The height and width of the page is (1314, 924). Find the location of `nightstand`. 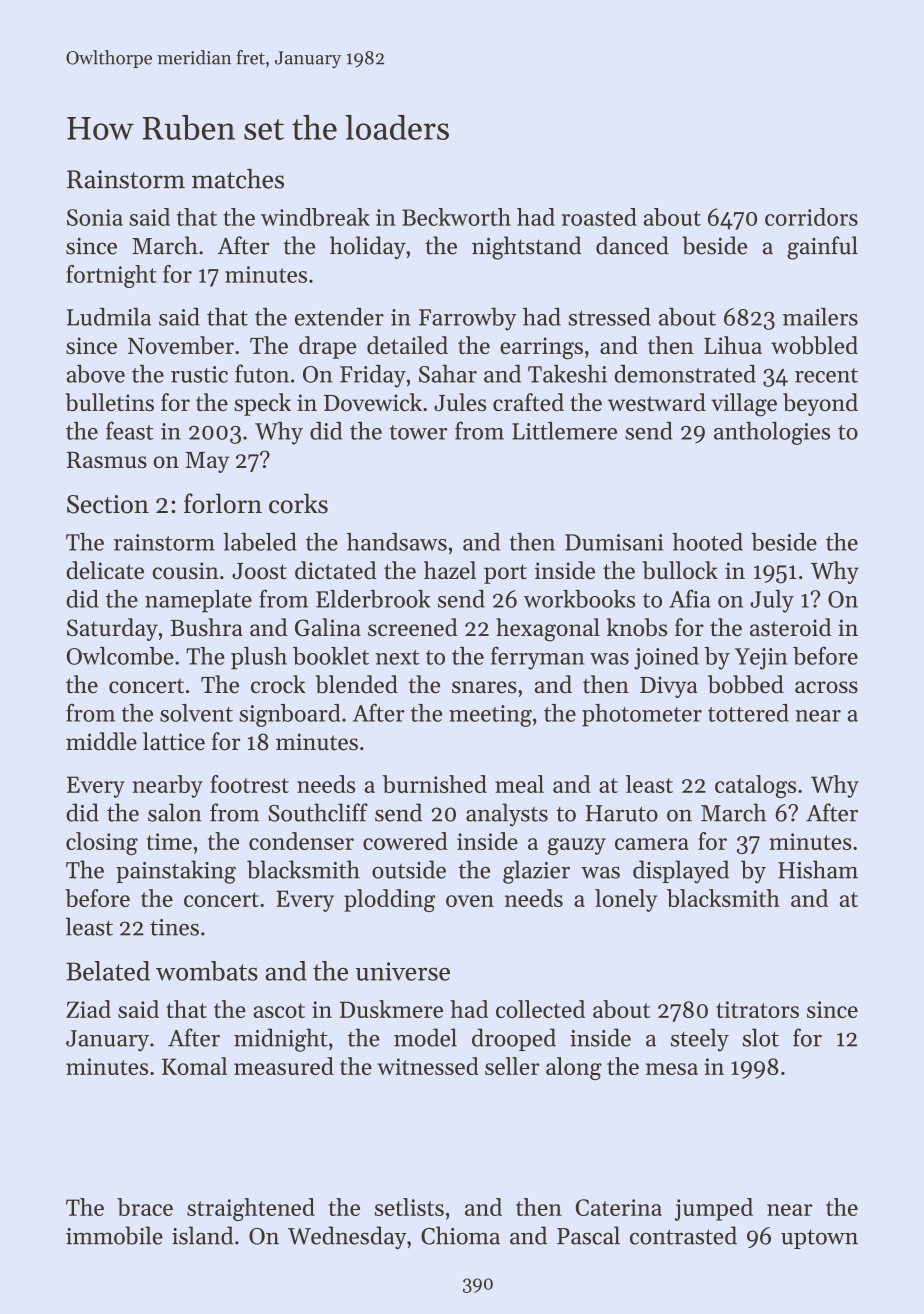

nightstand is located at coordinates (526, 248).
